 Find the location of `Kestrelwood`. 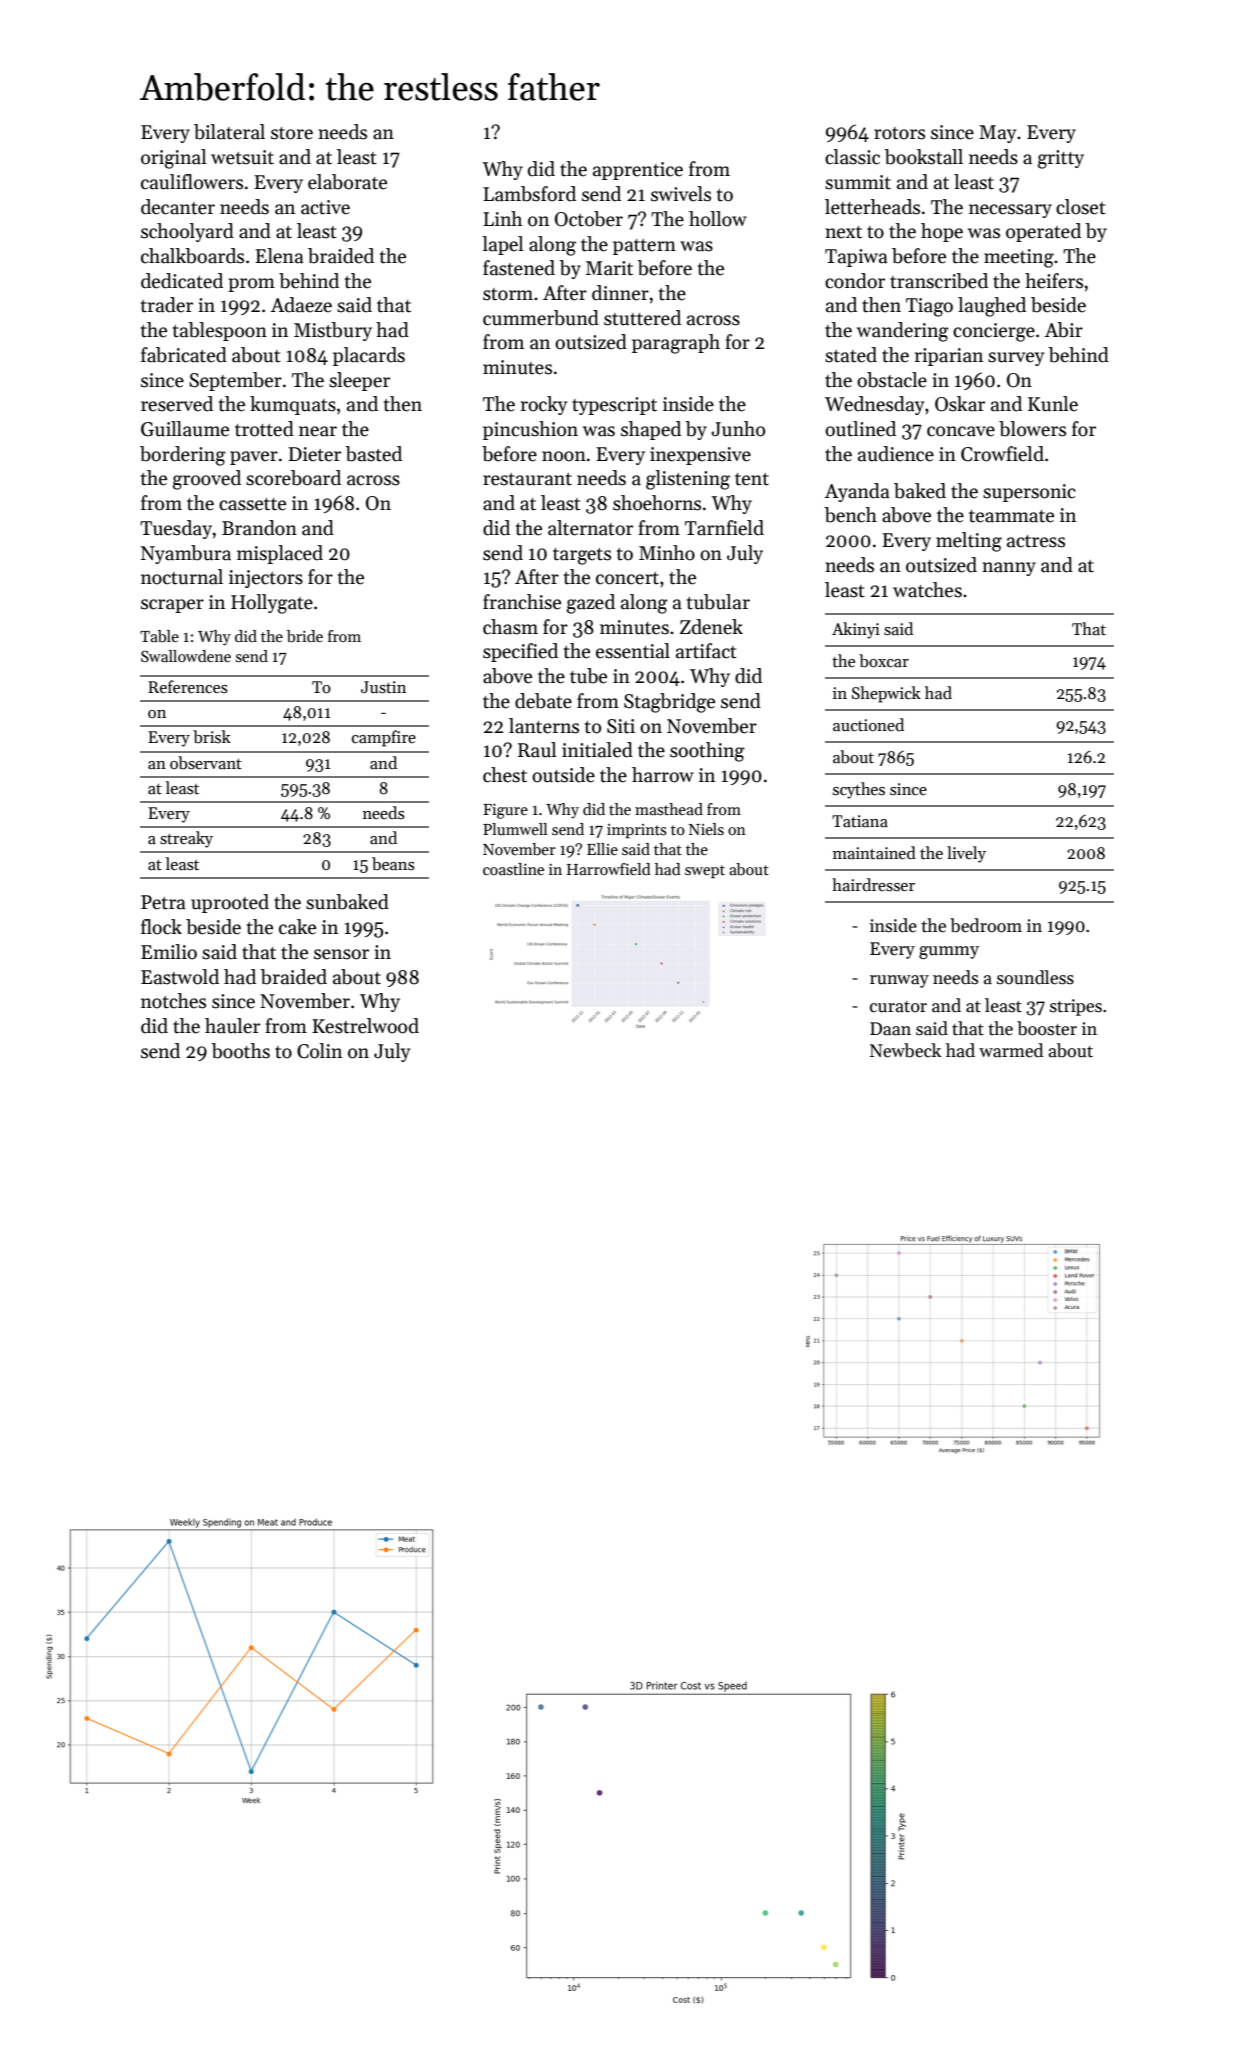

Kestrelwood is located at coordinates (365, 1026).
